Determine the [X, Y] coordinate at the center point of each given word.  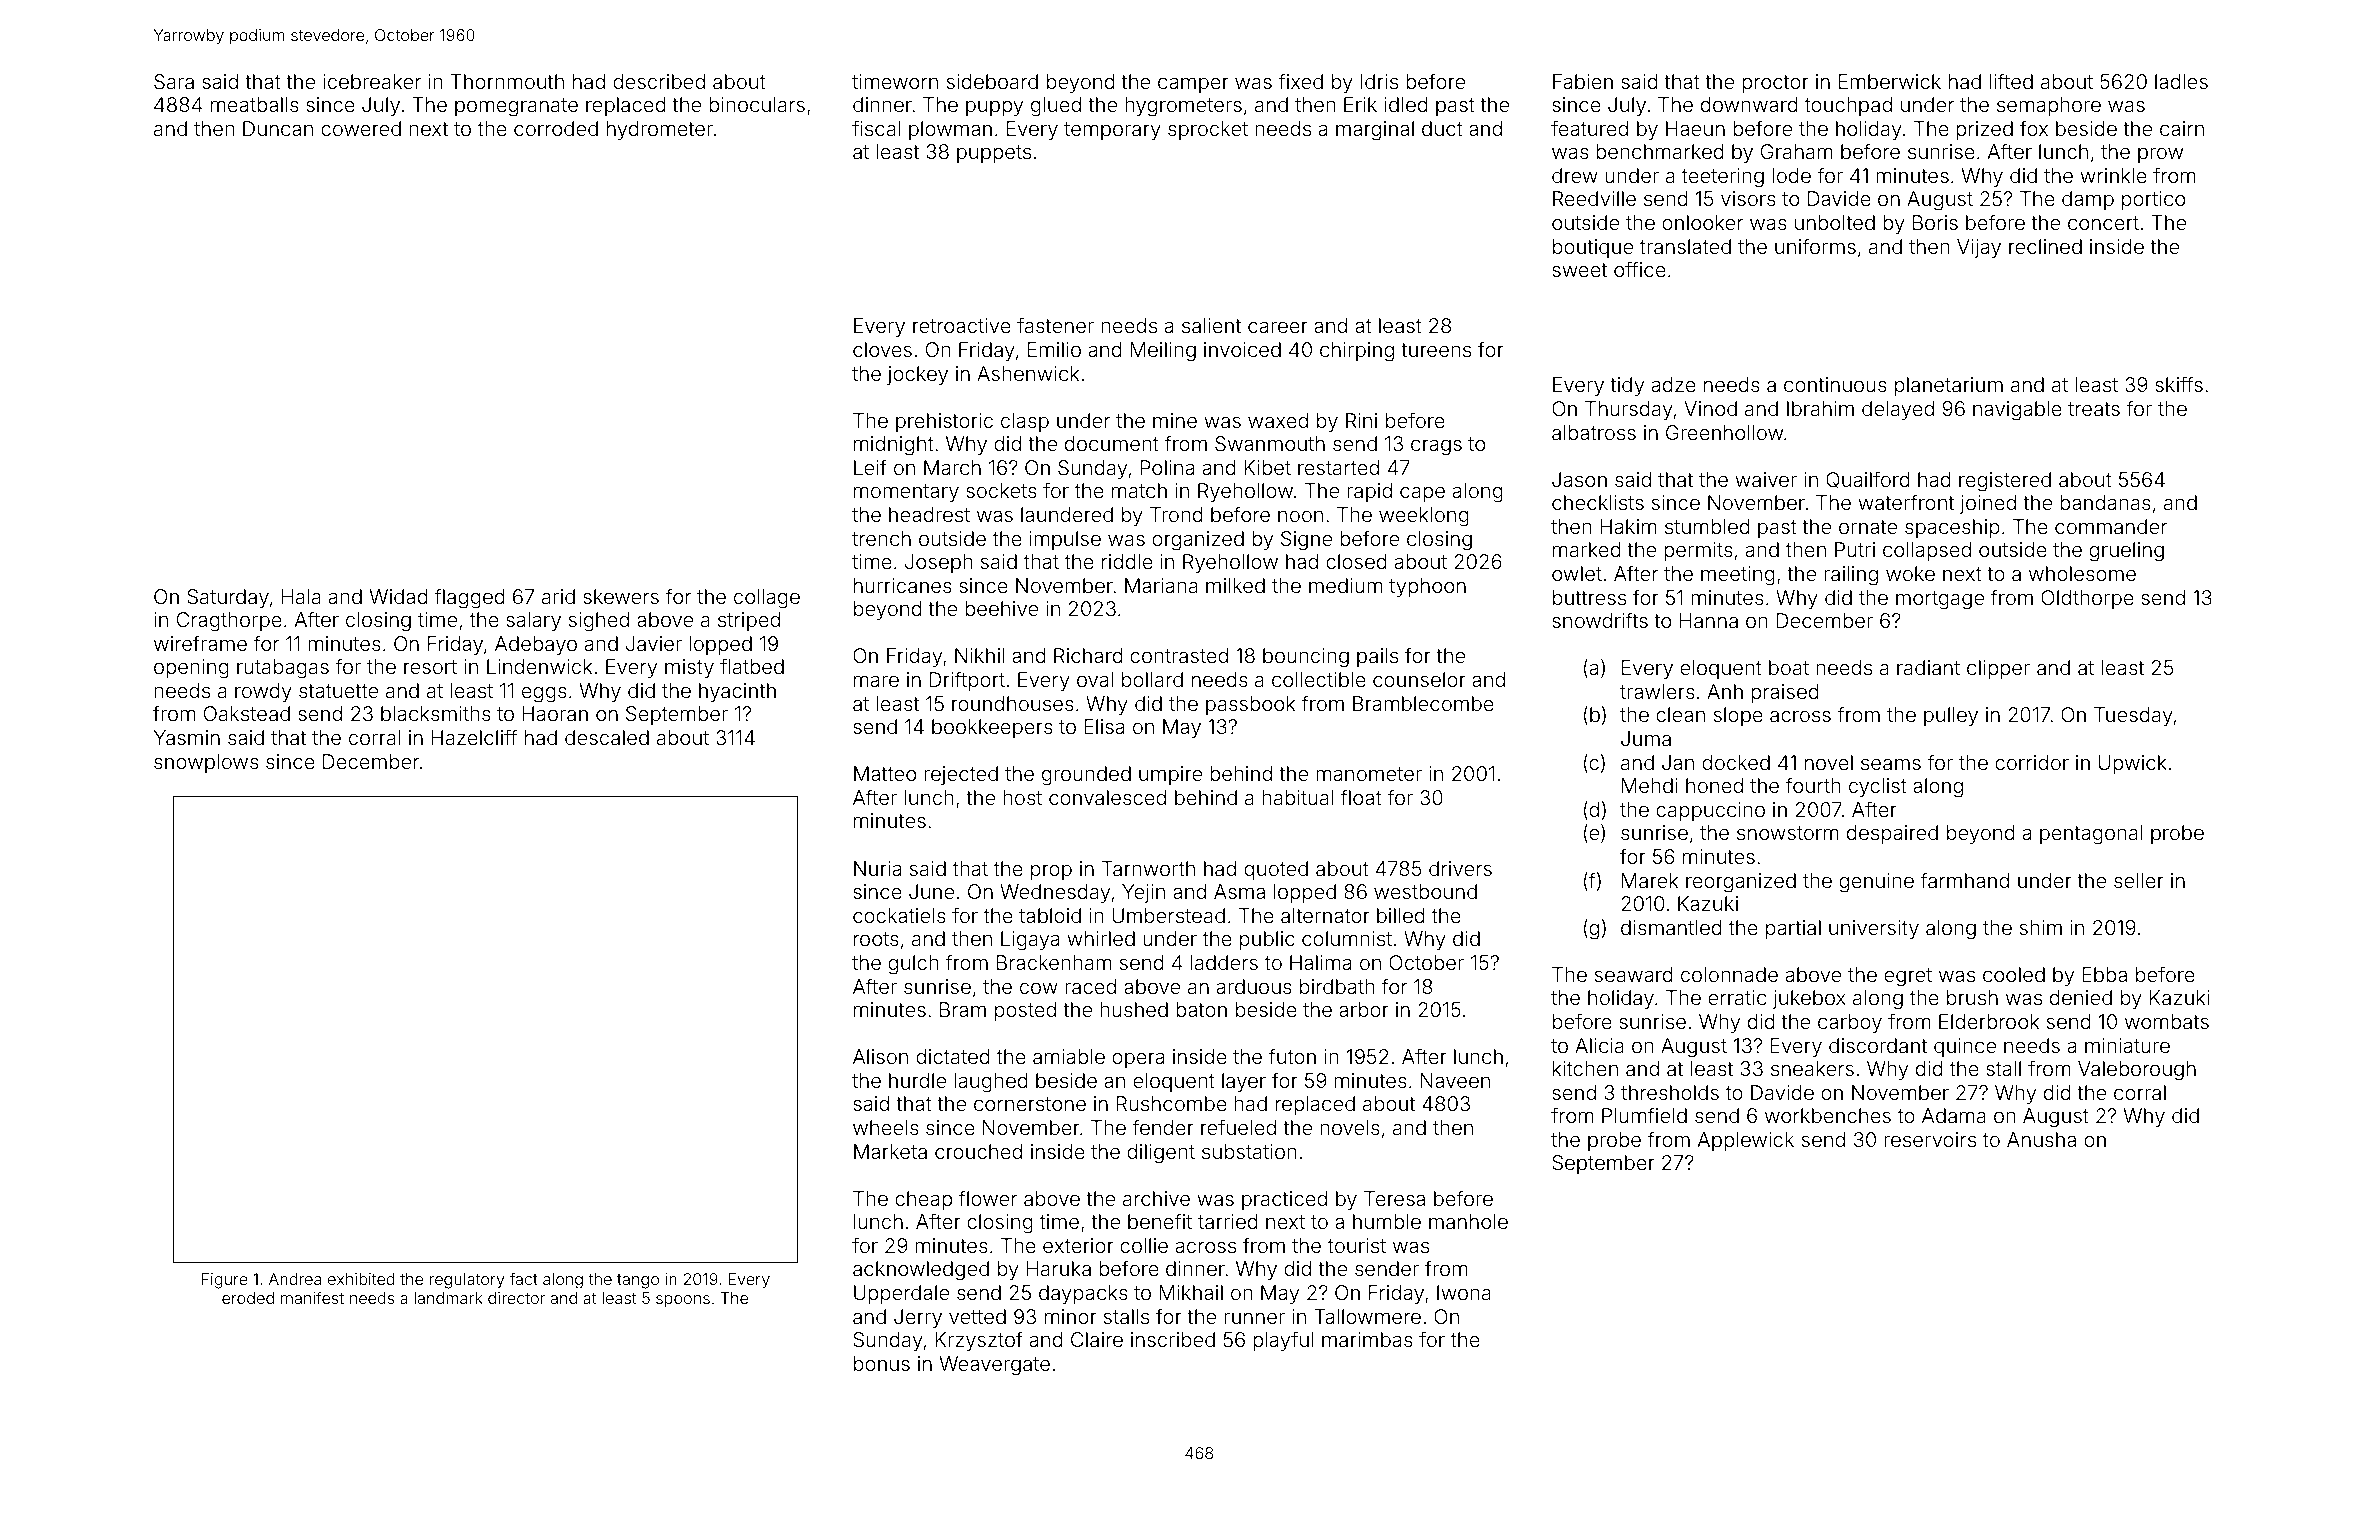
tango [638, 1281]
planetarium [1949, 386]
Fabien [1583, 81]
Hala [301, 596]
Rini [1361, 420]
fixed [1300, 81]
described [659, 81]
